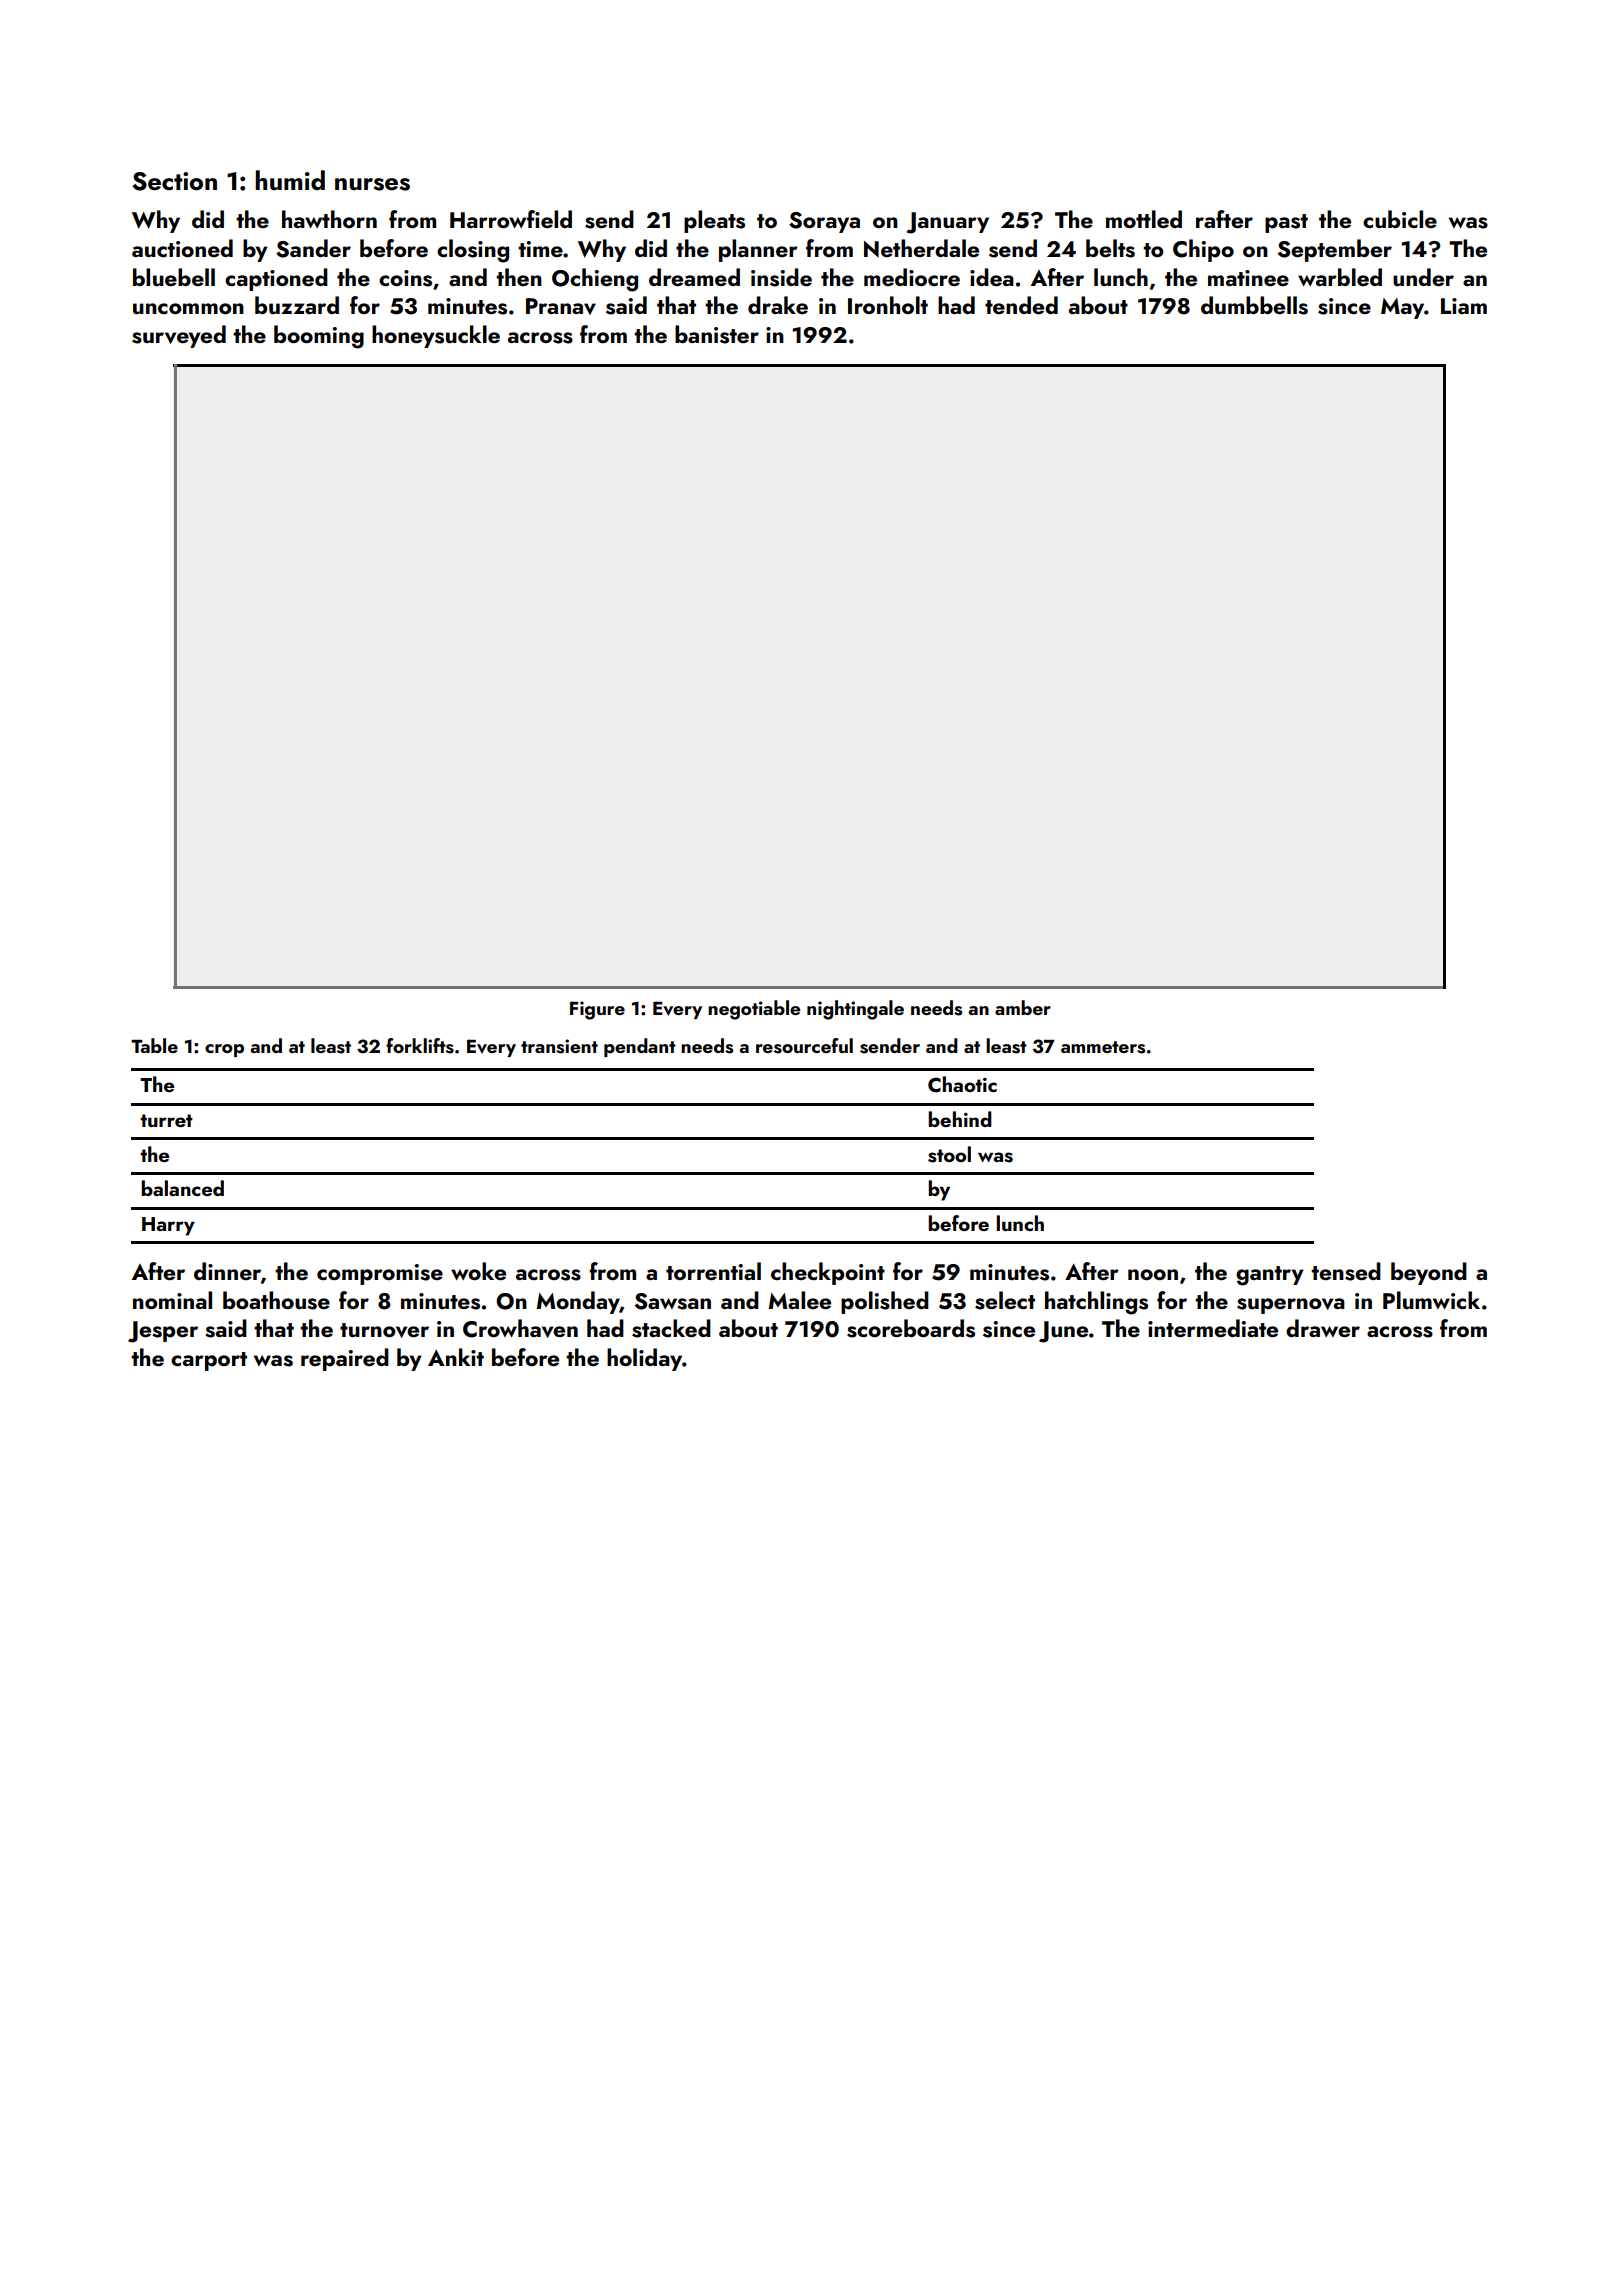 Image resolution: width=1620 pixels, height=2292 pixels. I want to click on January, so click(947, 223).
